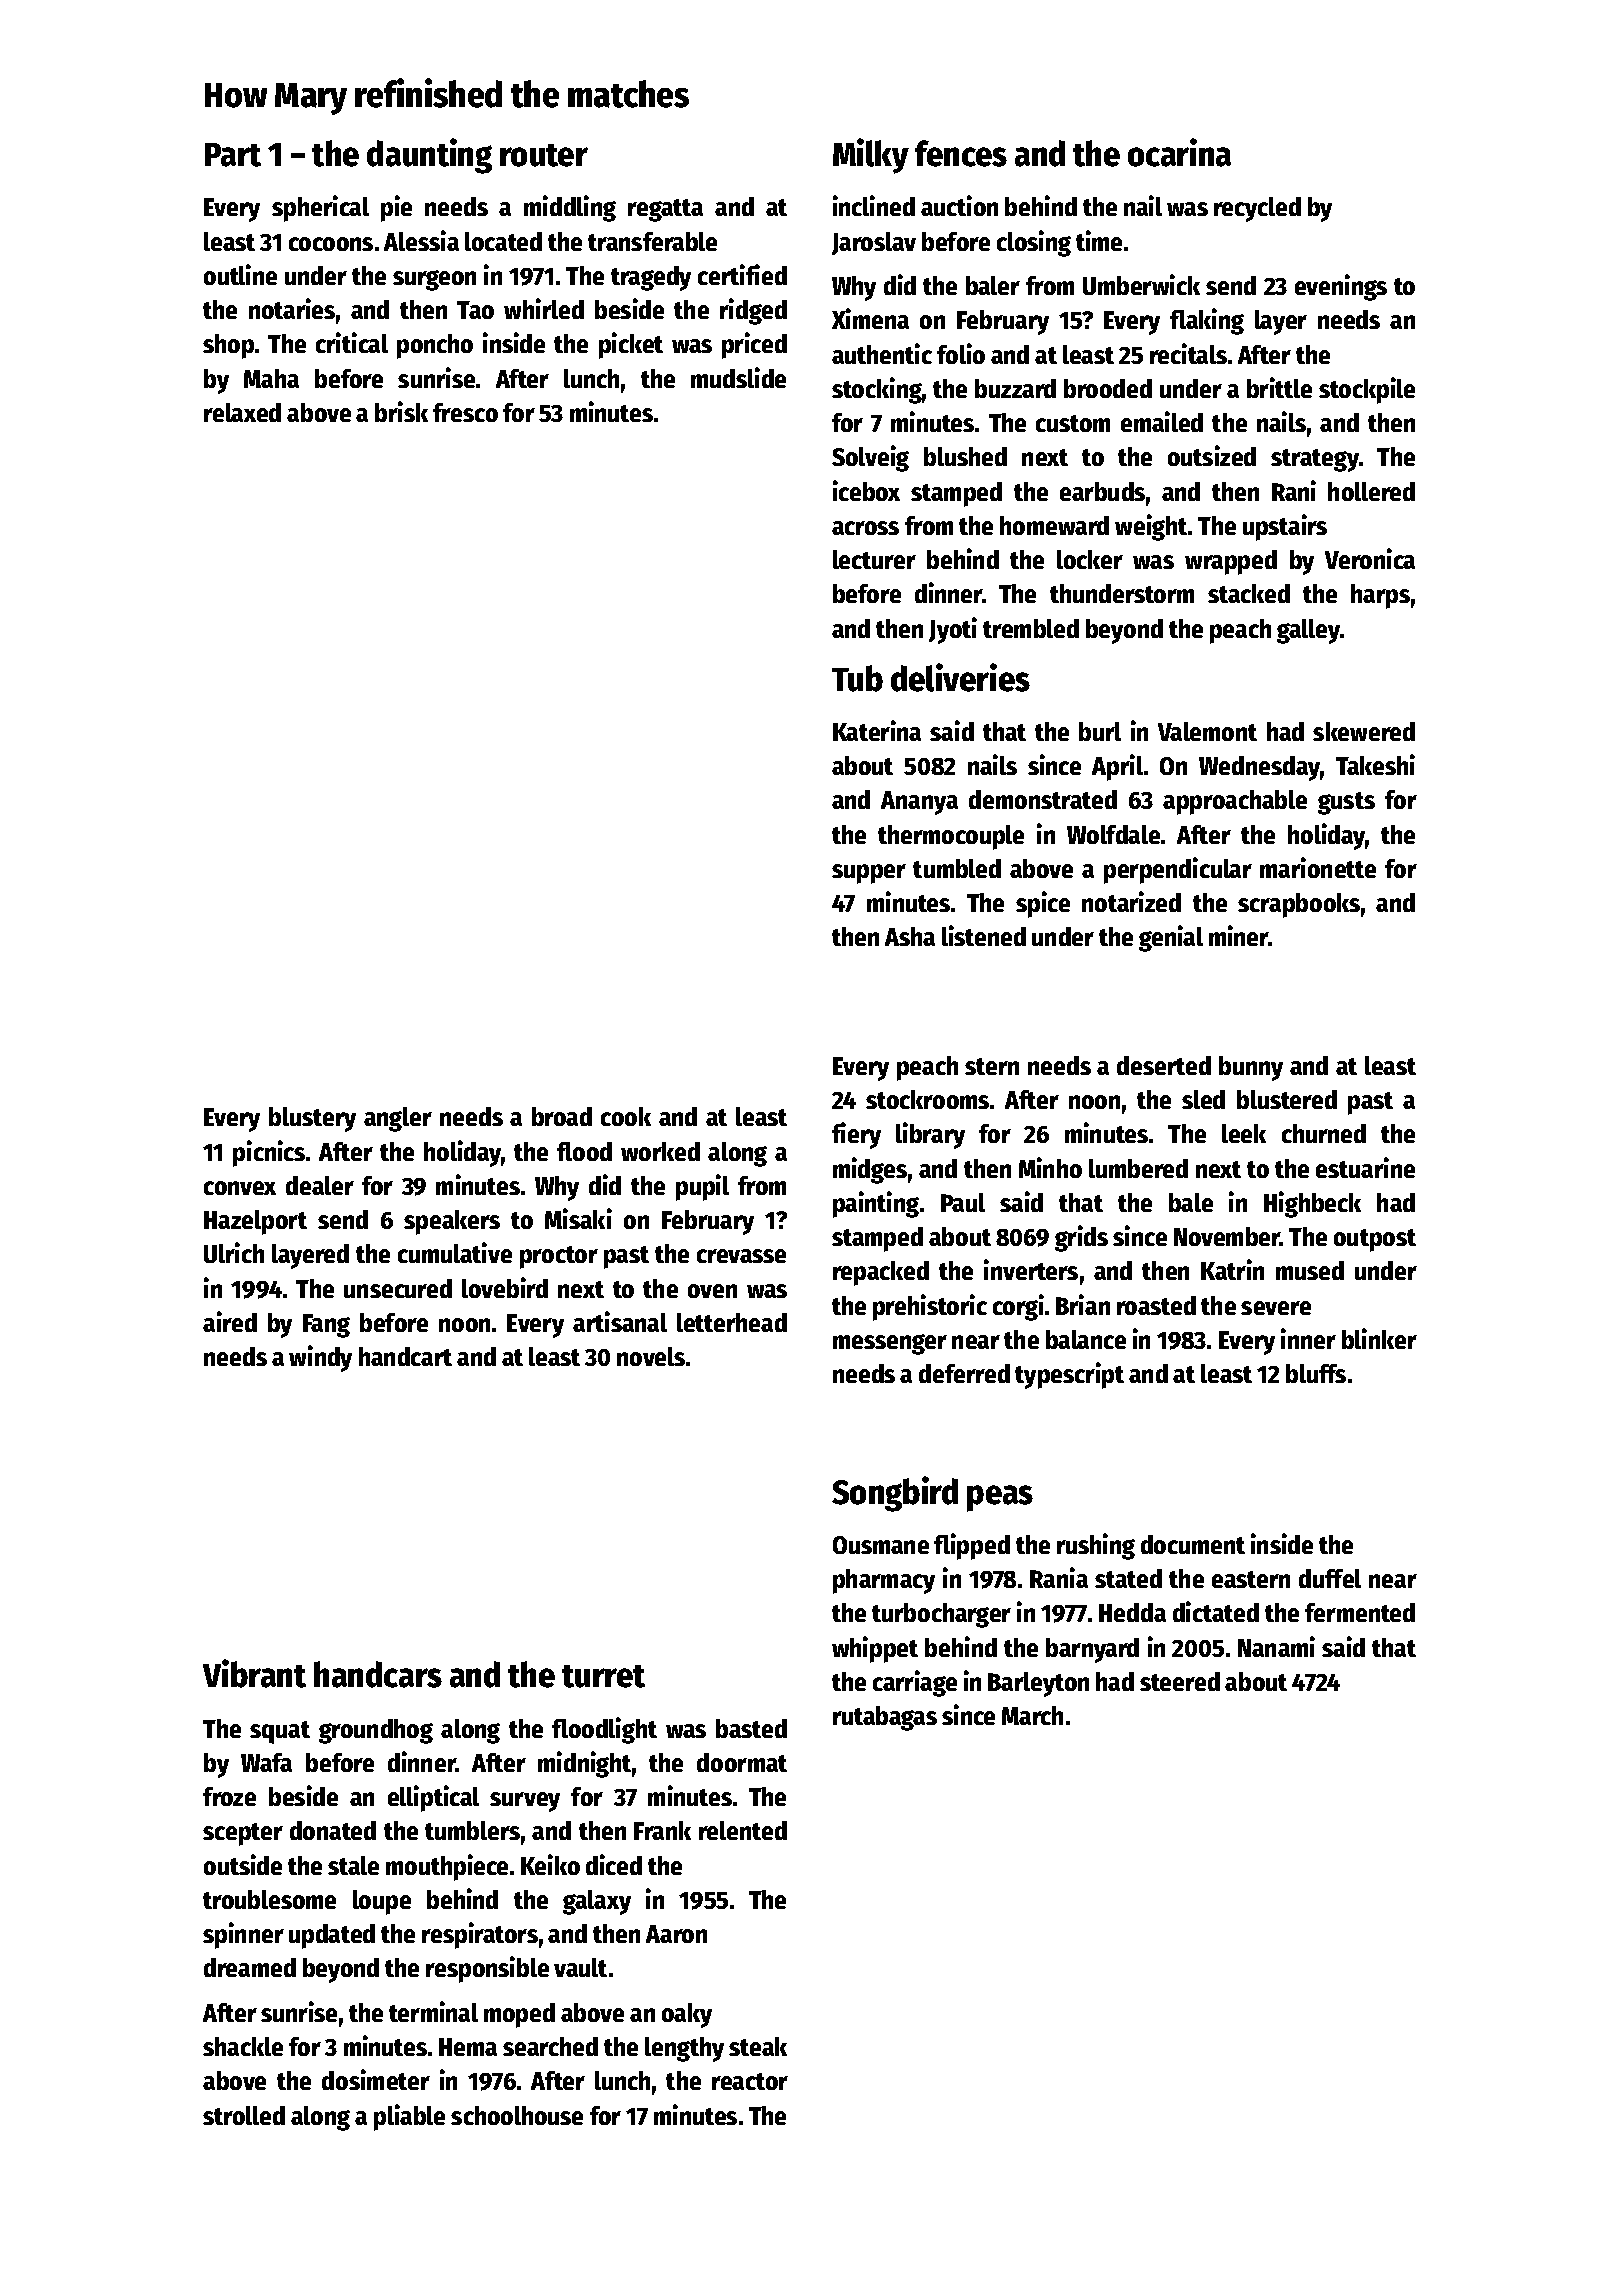 This page has width=1620, height=2292. What do you see at coordinates (1285, 527) in the page?
I see `upstairs` at bounding box center [1285, 527].
